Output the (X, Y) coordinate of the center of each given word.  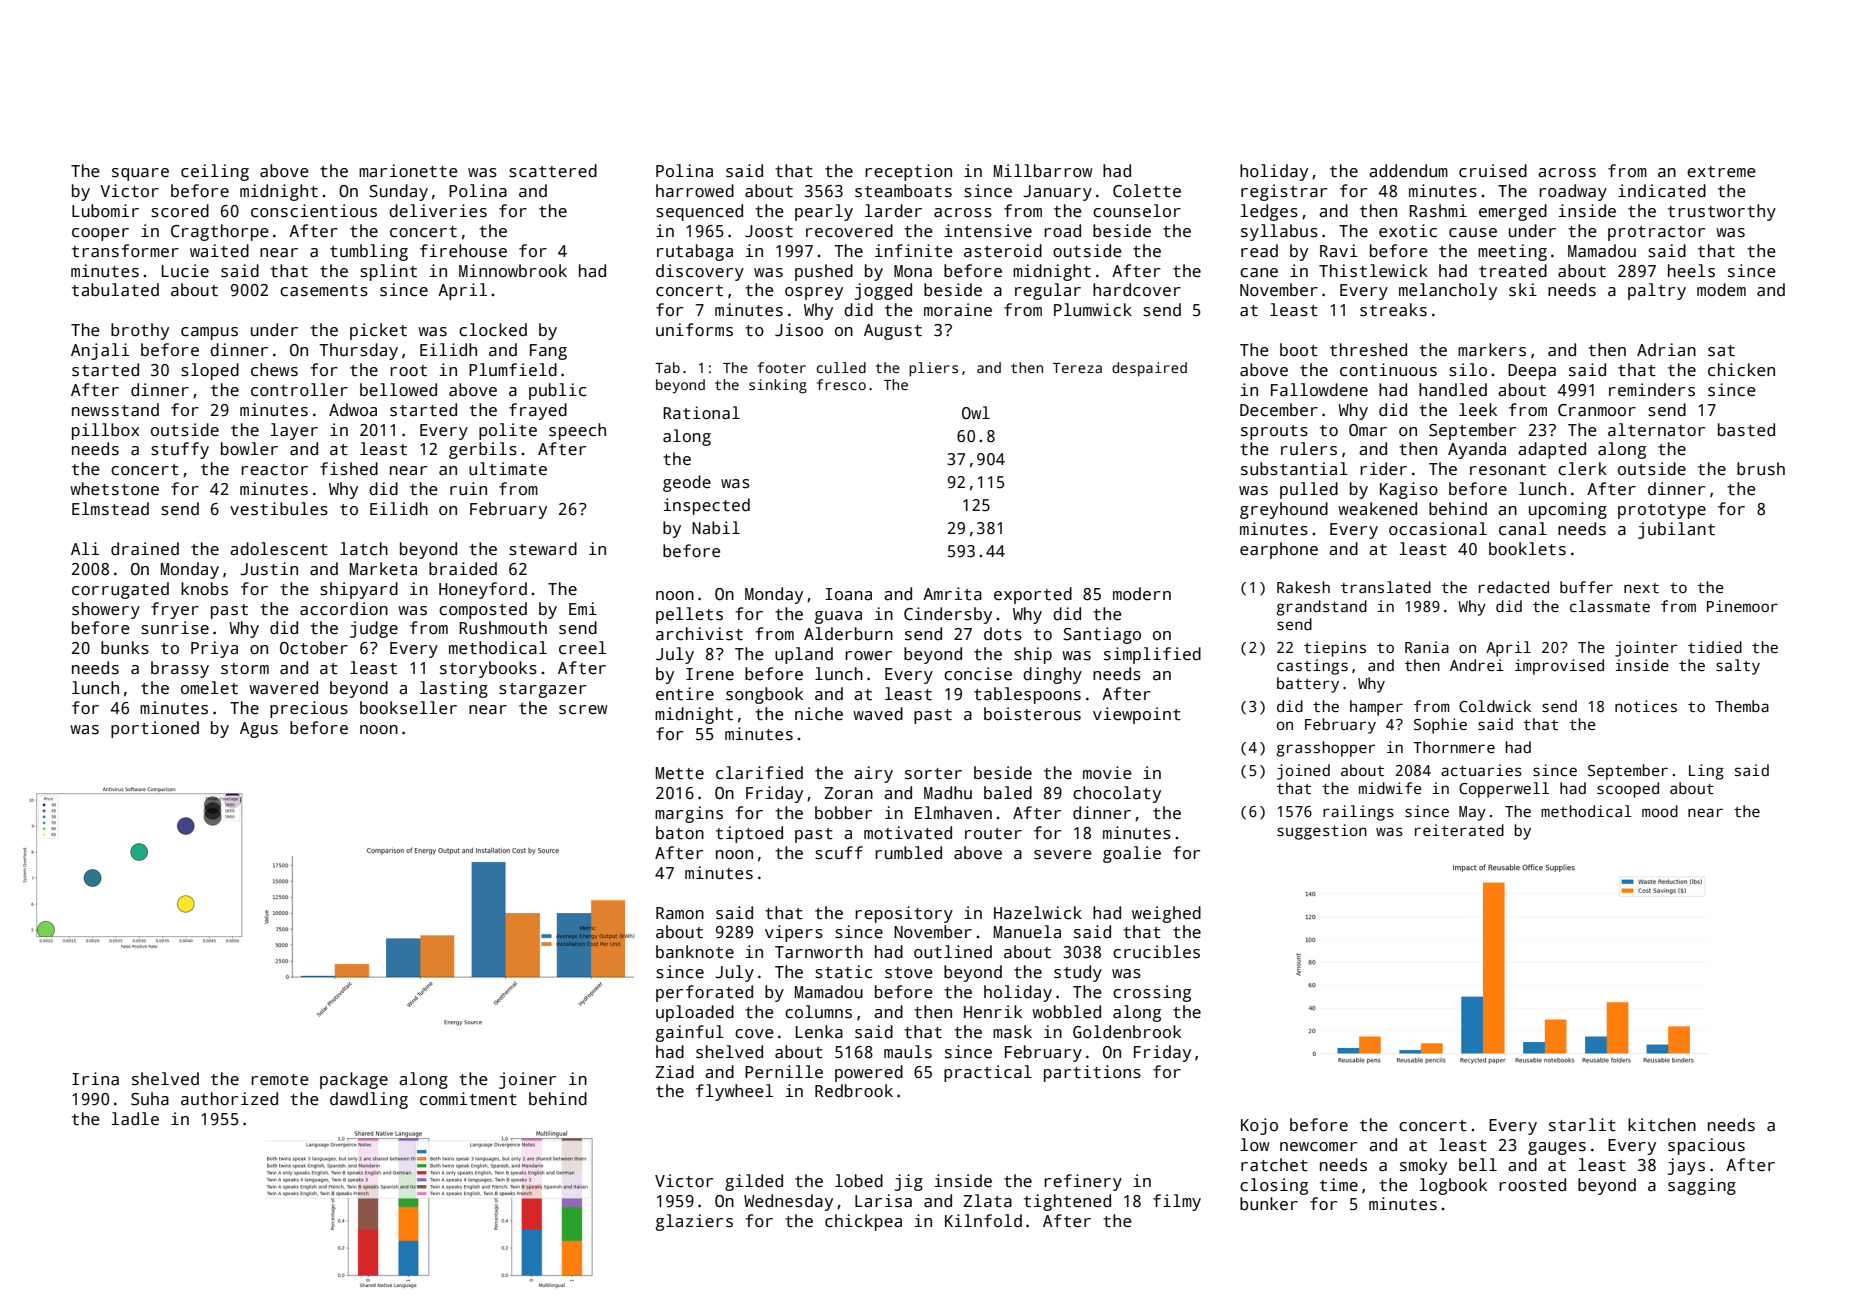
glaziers (694, 1222)
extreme (1721, 172)
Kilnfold (983, 1221)
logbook (1453, 1186)
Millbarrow (1043, 171)
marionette (408, 171)
